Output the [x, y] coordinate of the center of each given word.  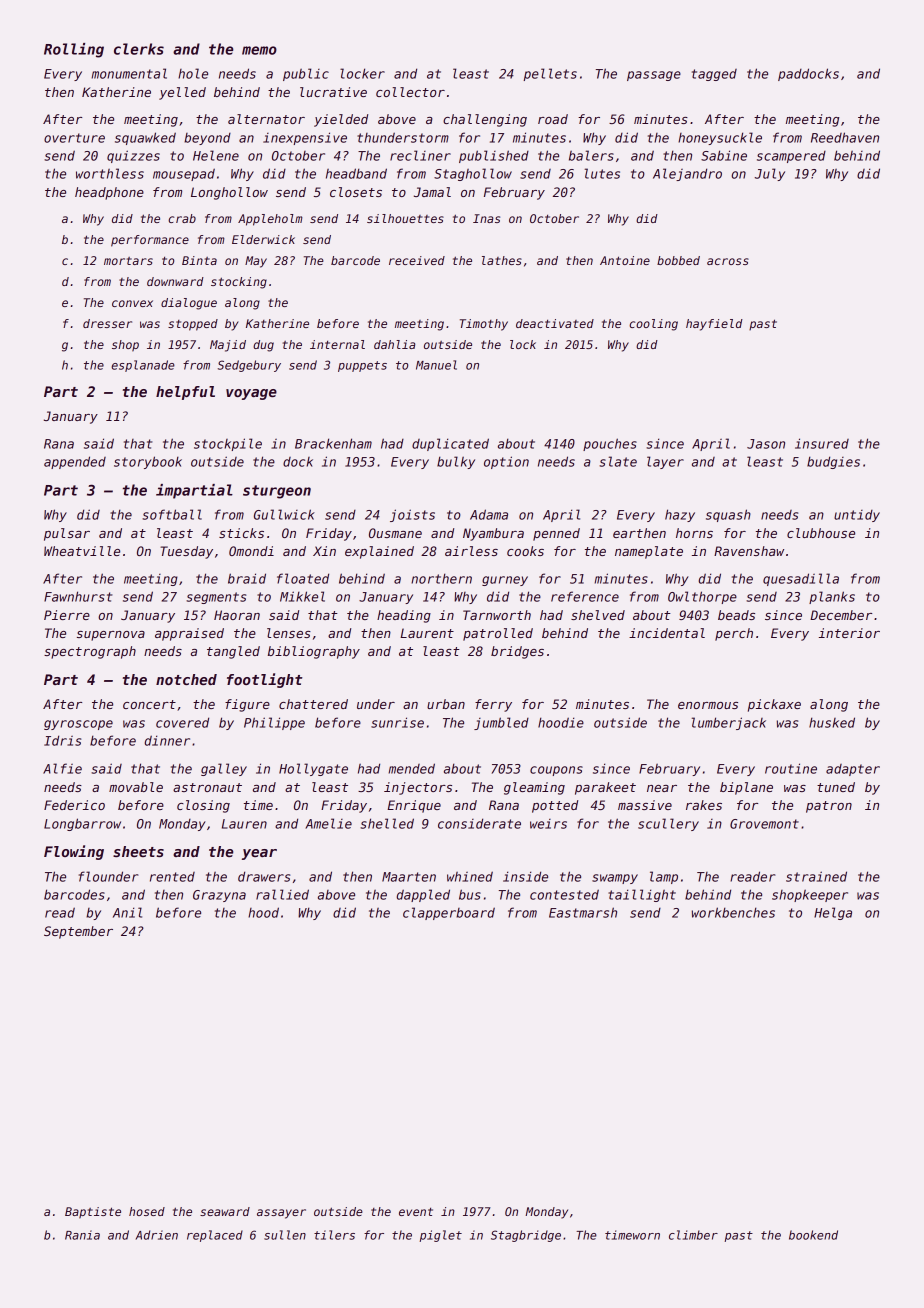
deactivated [555, 323]
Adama [489, 514]
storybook [148, 462]
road [553, 119]
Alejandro [687, 174]
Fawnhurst [78, 596]
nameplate [649, 552]
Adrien [156, 1235]
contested [564, 894]
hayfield [714, 325]
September [78, 932]
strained [816, 876]
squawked [145, 138]
